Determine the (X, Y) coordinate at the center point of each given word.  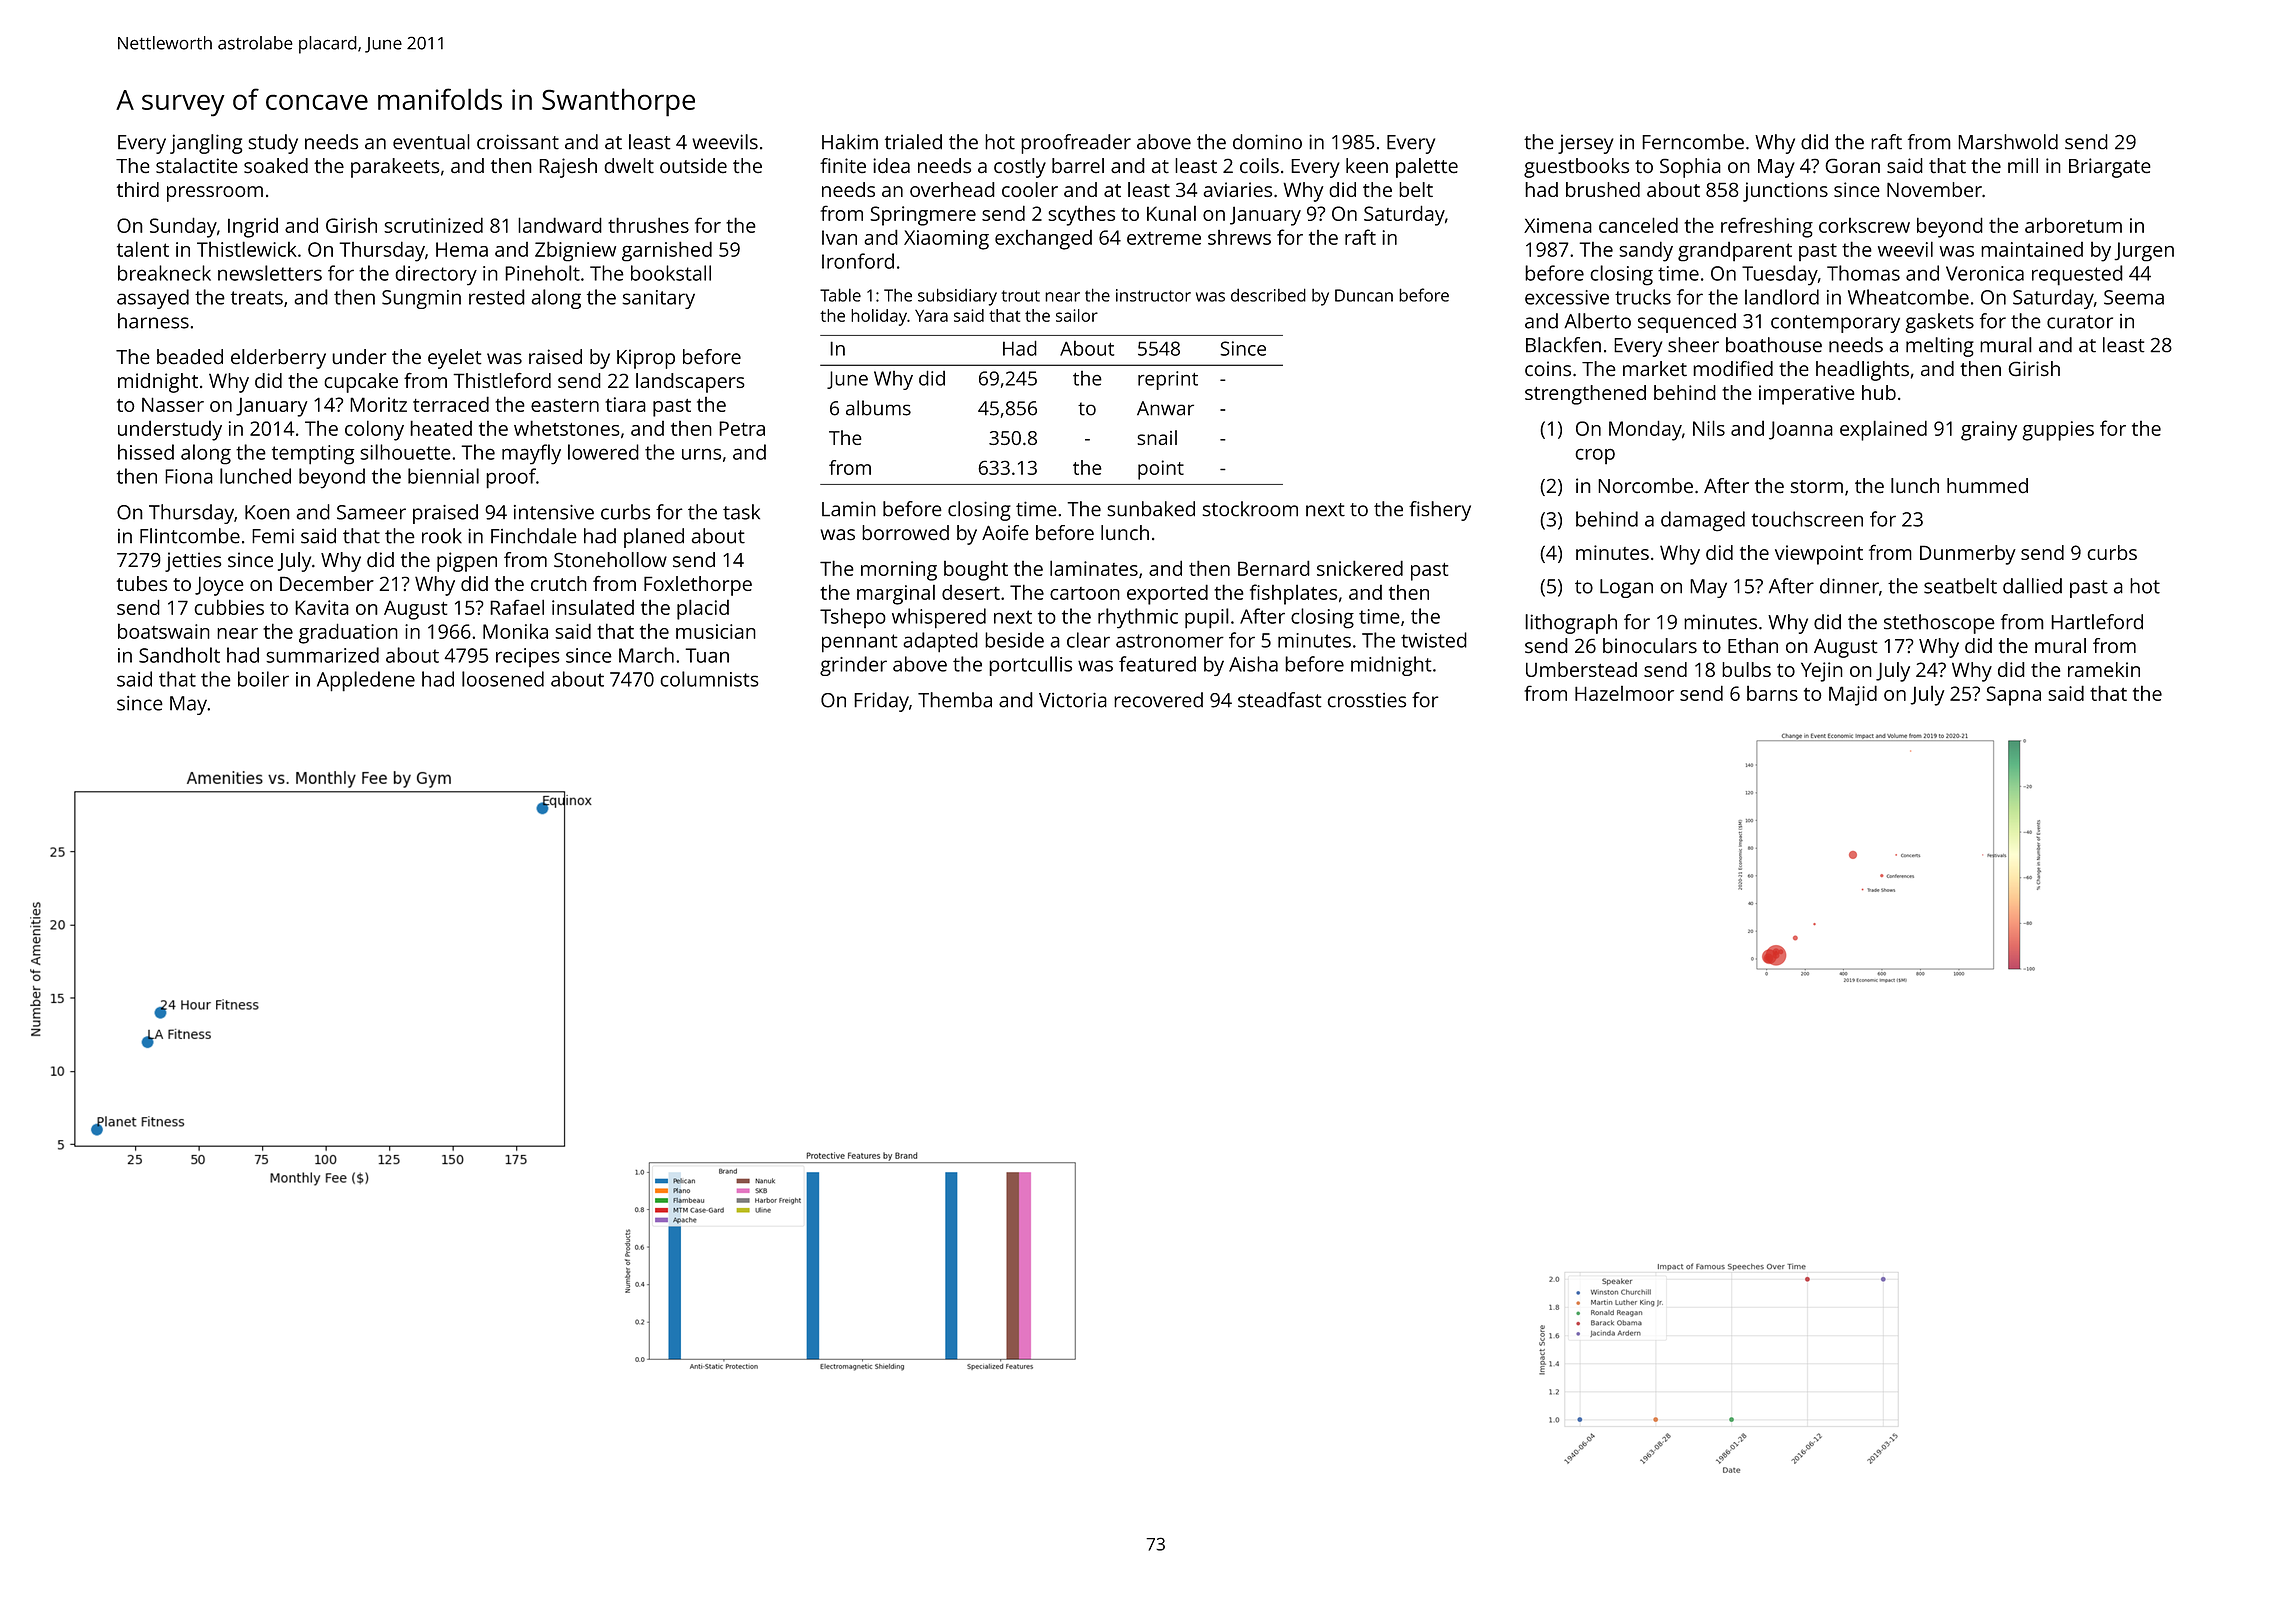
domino (1267, 142)
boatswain (164, 631)
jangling (206, 144)
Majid (1853, 695)
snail (1157, 437)
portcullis (1030, 666)
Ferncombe (1693, 142)
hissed (146, 452)
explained (1883, 430)
